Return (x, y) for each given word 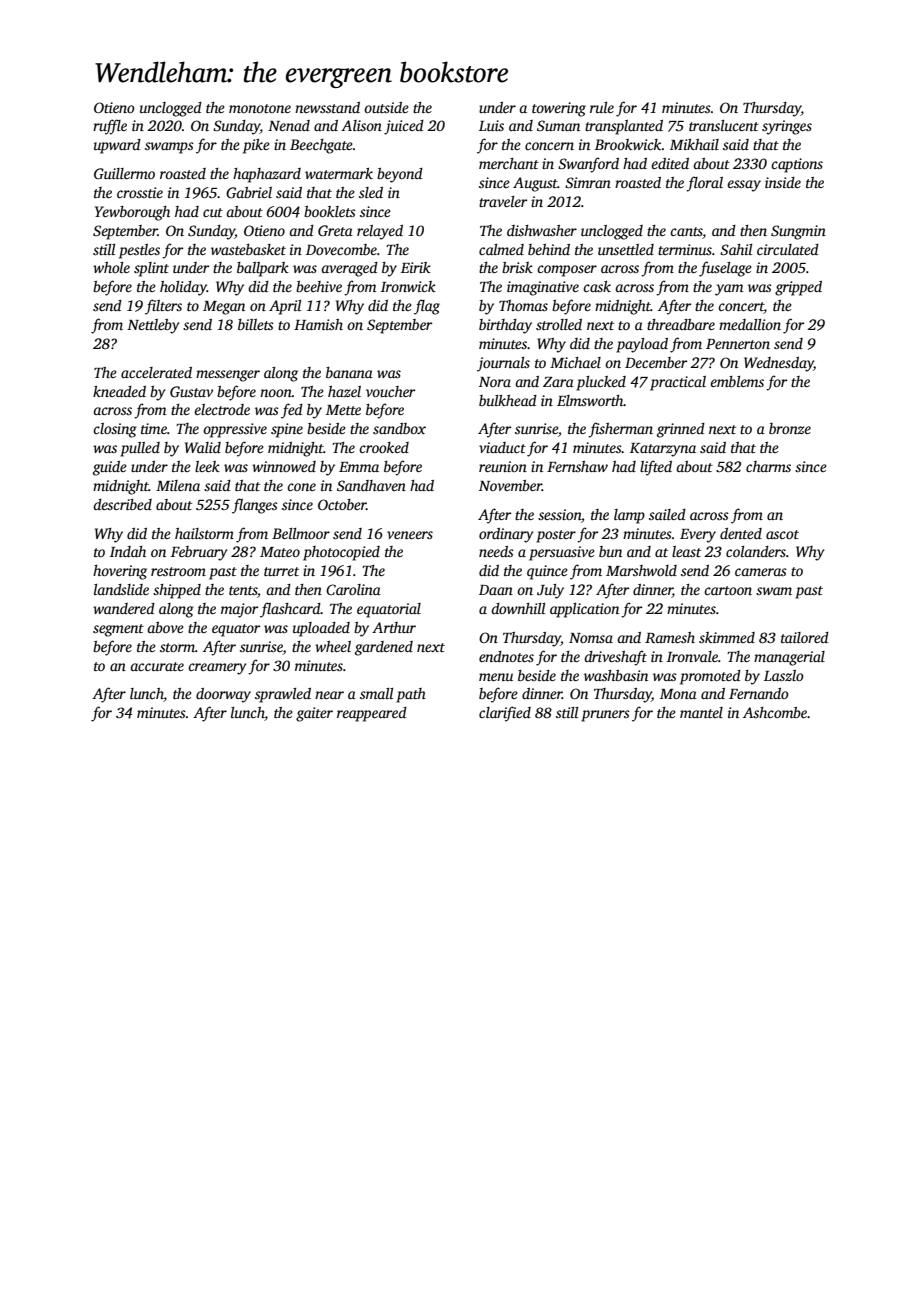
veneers (410, 535)
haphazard (267, 175)
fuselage (725, 269)
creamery (217, 669)
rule (602, 107)
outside (386, 107)
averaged (349, 269)
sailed (667, 514)
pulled (140, 449)
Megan (224, 308)
